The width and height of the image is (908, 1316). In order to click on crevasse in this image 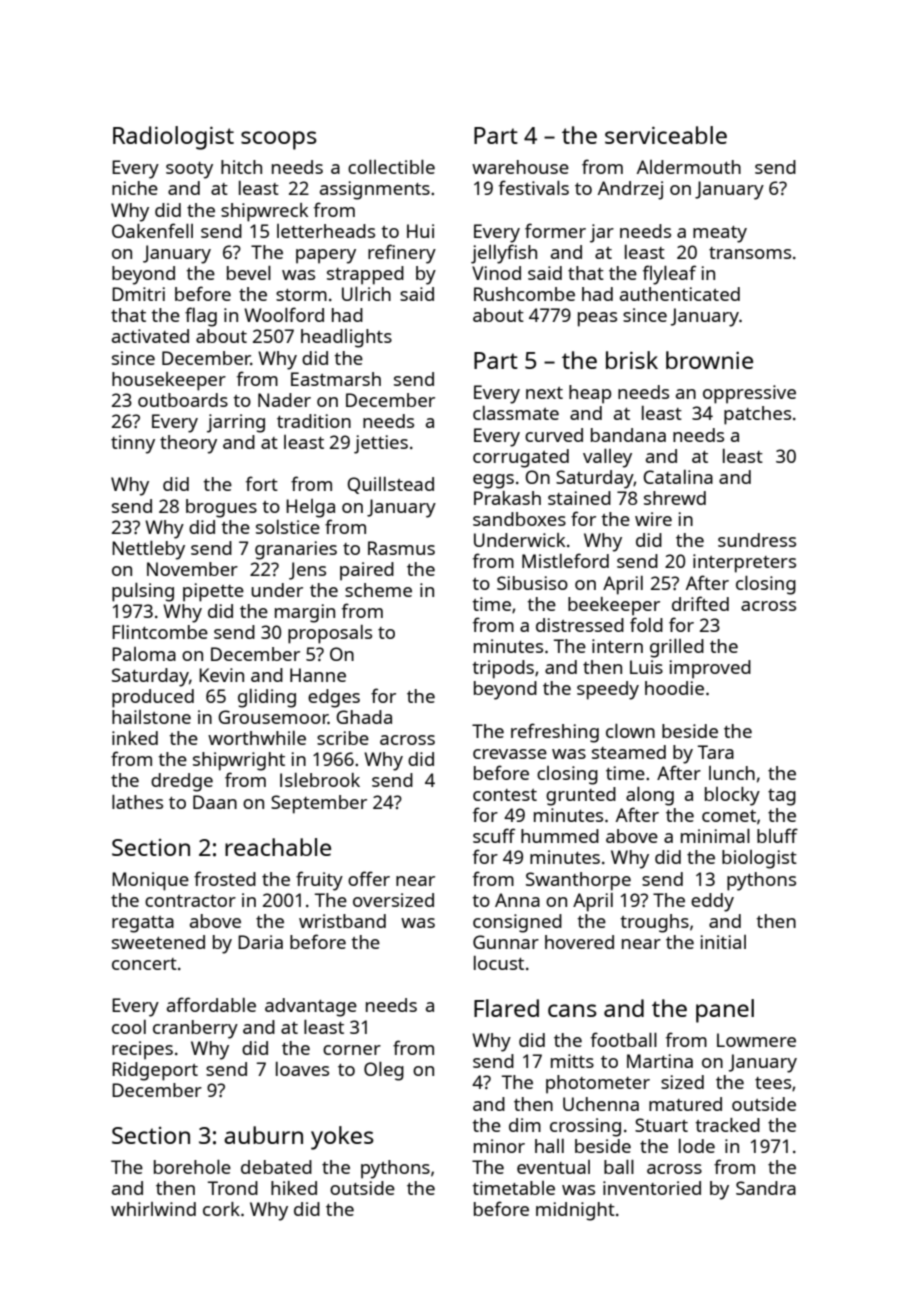, I will do `click(510, 754)`.
